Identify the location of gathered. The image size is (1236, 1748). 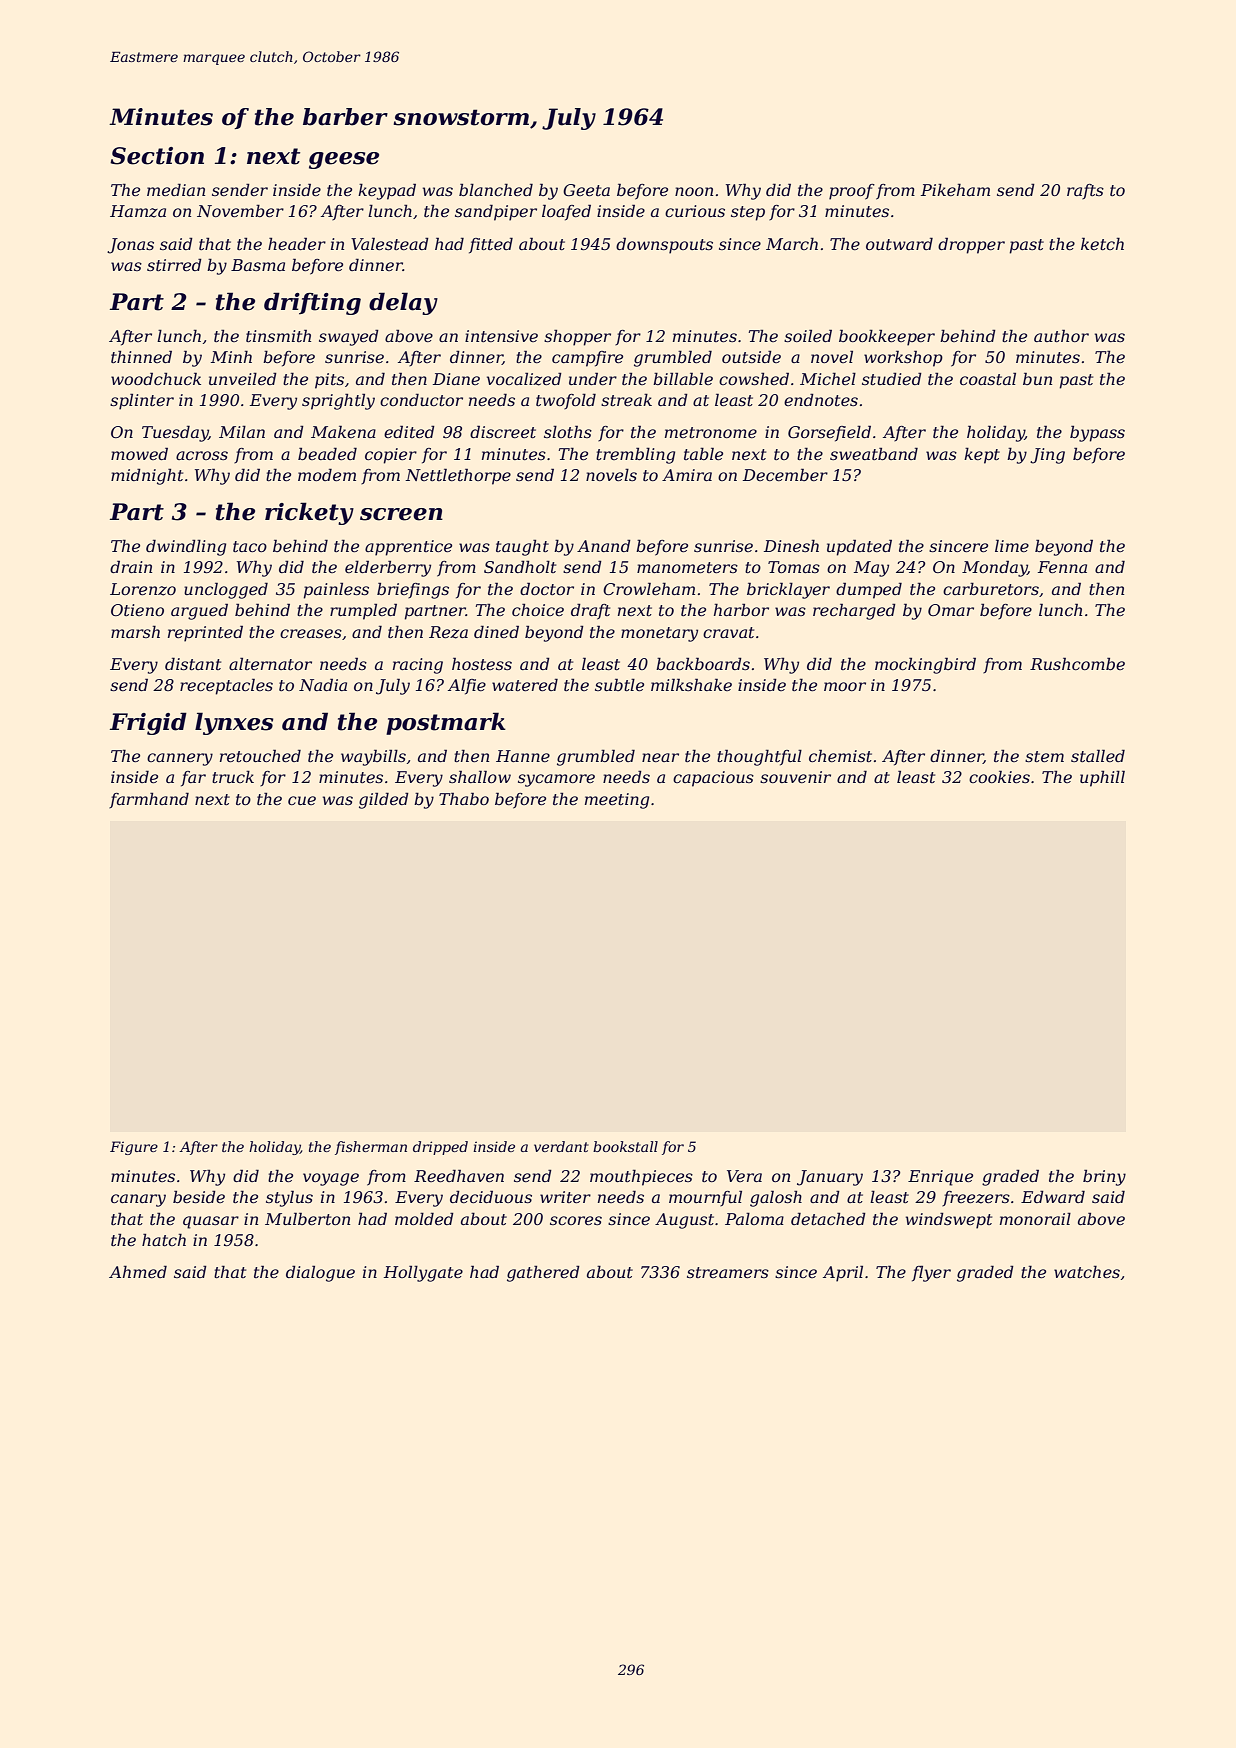
(543, 1273).
